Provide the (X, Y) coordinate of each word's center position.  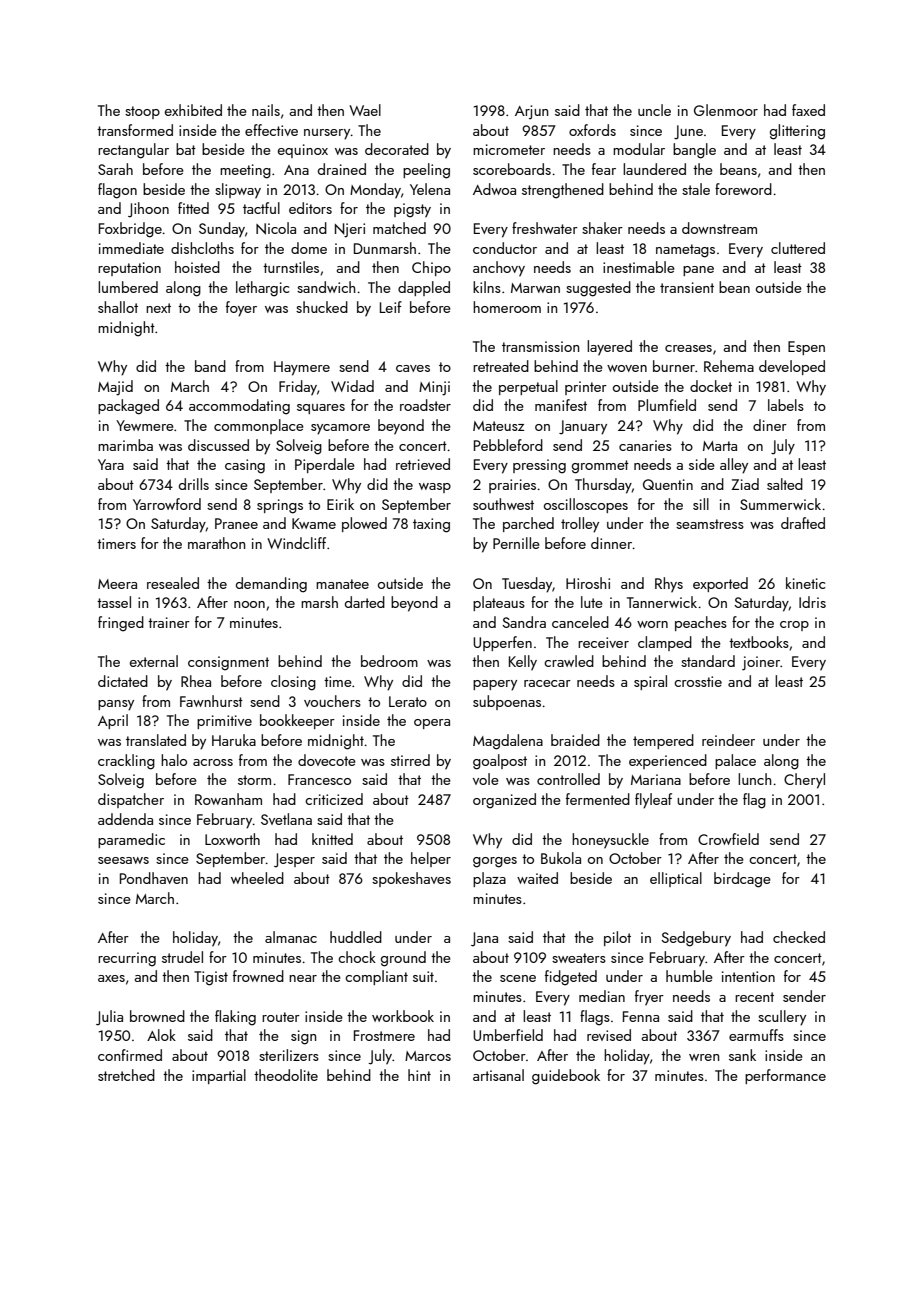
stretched (126, 1075)
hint (419, 1075)
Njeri (350, 230)
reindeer (728, 740)
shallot (118, 307)
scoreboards (512, 169)
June (688, 132)
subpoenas (507, 702)
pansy (116, 705)
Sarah (115, 169)
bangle (694, 151)
